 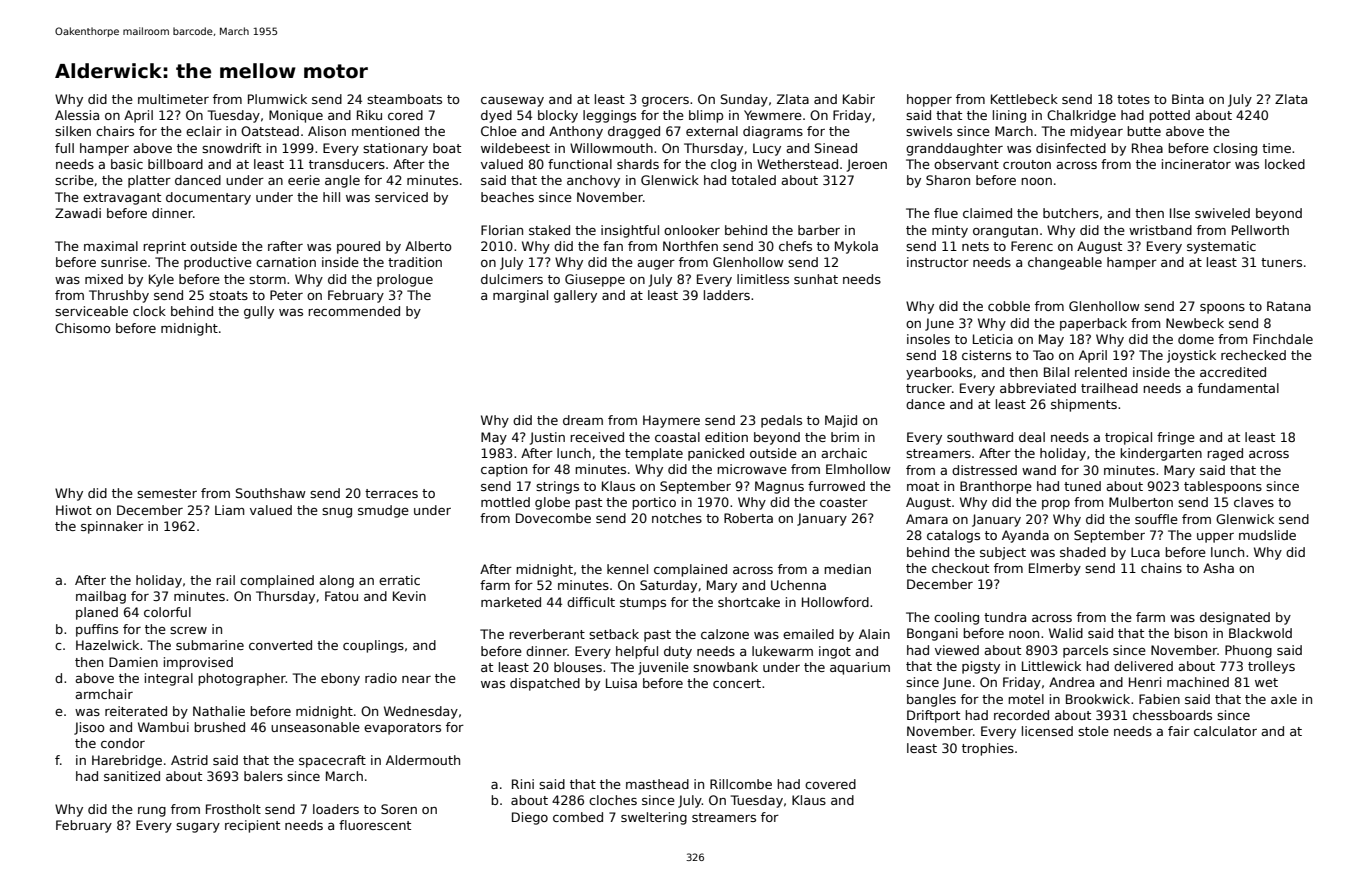 I want to click on template, so click(x=654, y=454).
